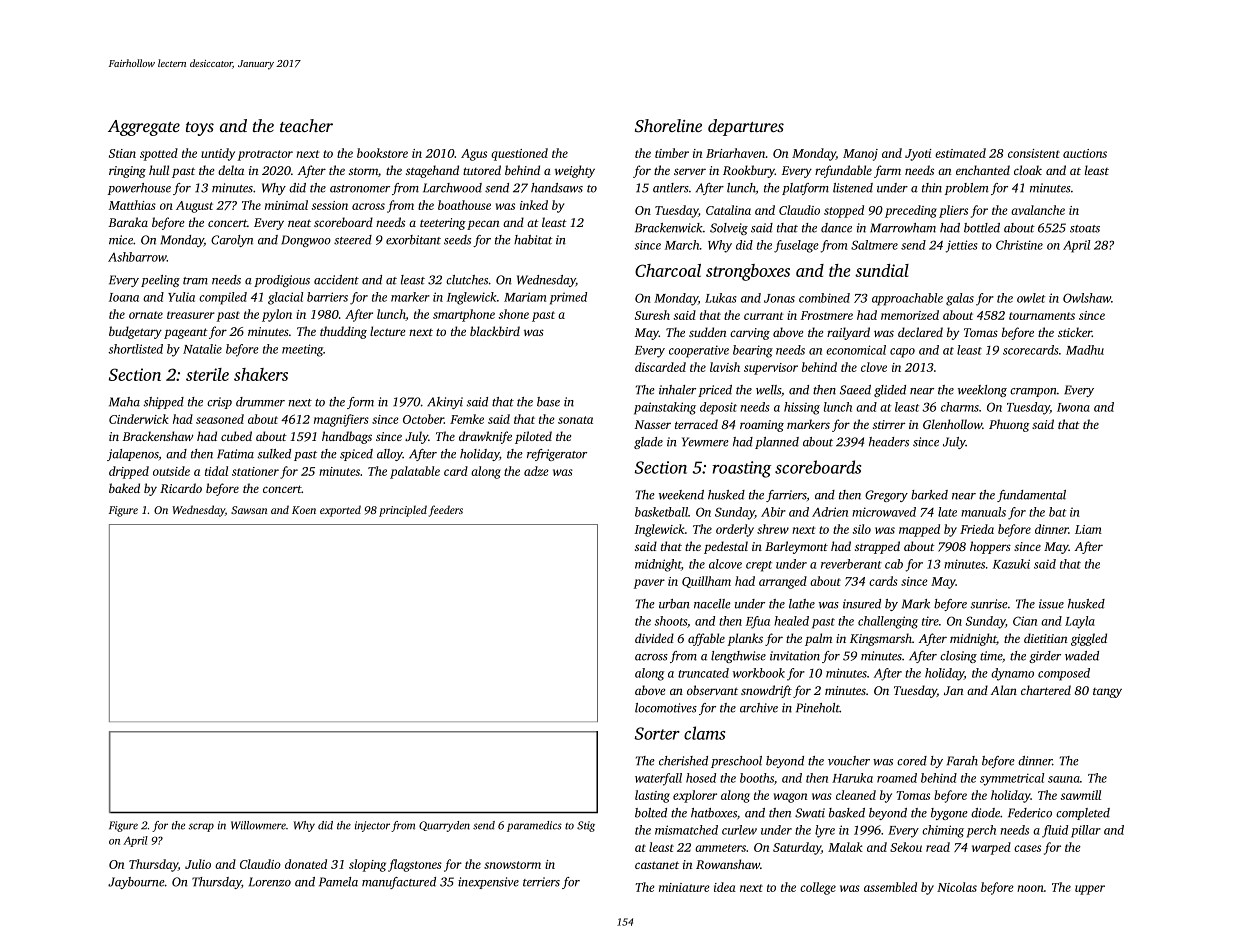 The image size is (1233, 952). What do you see at coordinates (124, 488) in the image?
I see `baked` at bounding box center [124, 488].
